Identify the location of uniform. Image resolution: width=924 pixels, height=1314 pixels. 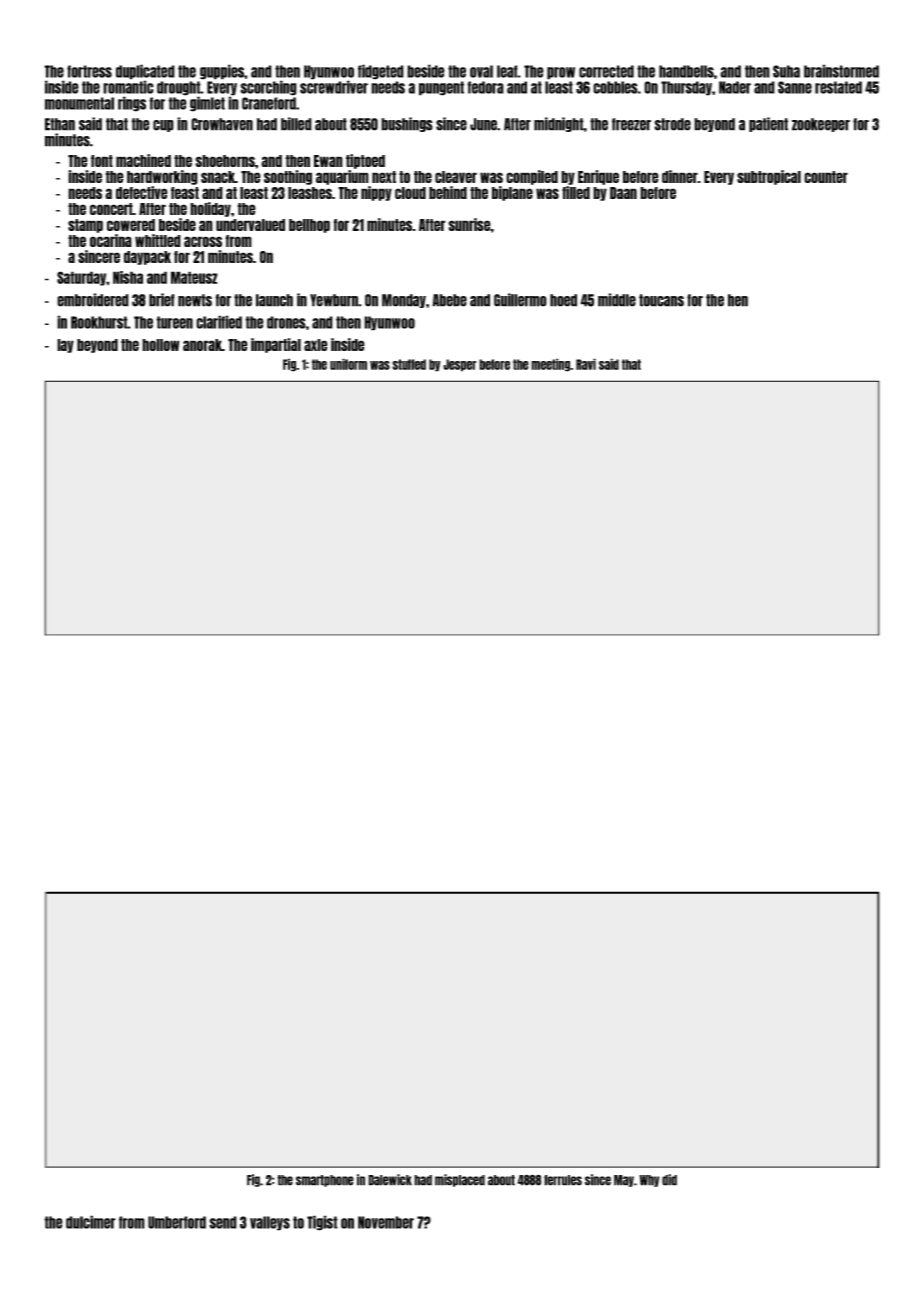
(348, 364).
